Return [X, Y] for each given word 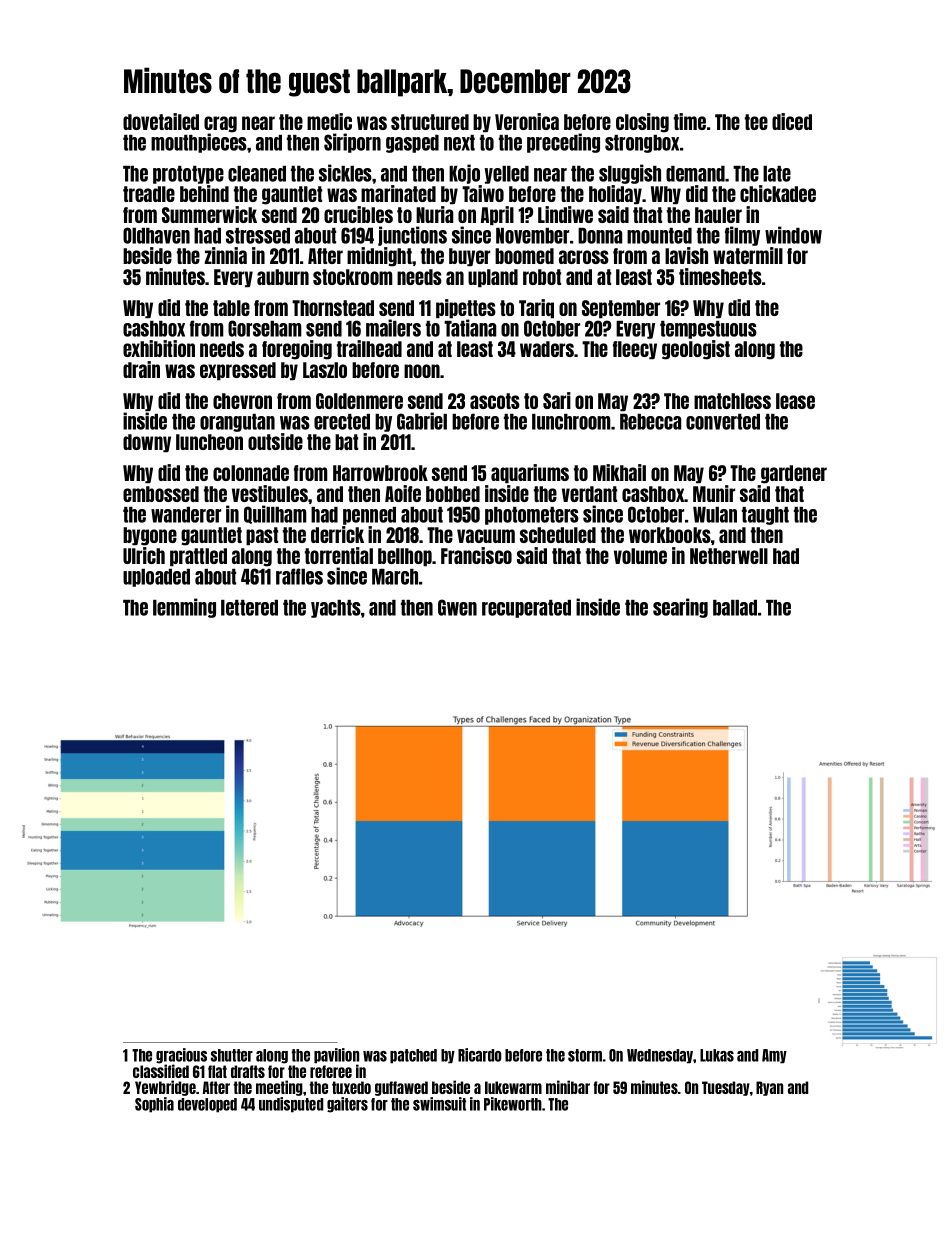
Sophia [154, 1105]
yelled [506, 175]
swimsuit [439, 1104]
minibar [568, 1087]
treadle [149, 194]
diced [792, 121]
